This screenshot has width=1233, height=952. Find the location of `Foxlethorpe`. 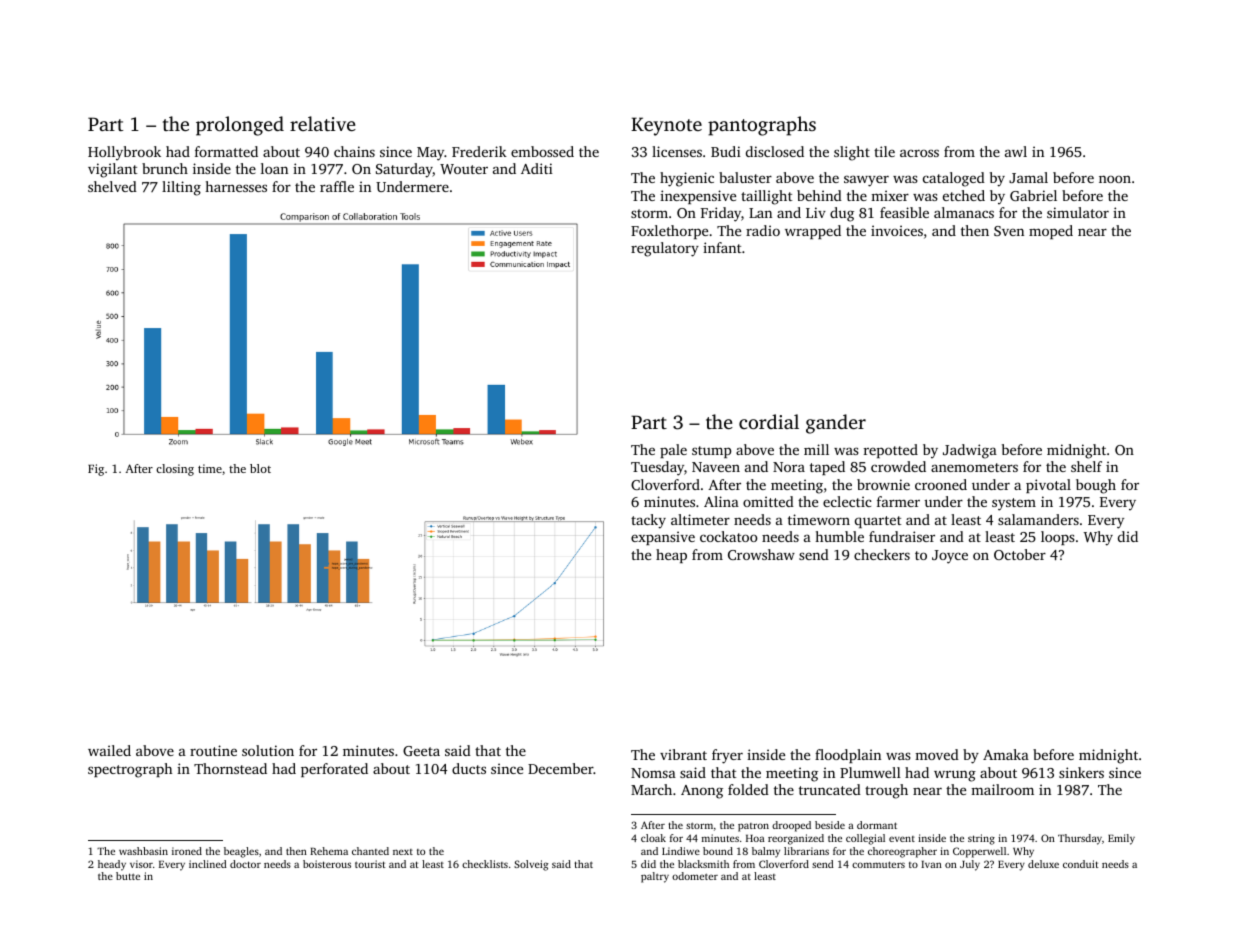

Foxlethorpe is located at coordinates (669, 232).
